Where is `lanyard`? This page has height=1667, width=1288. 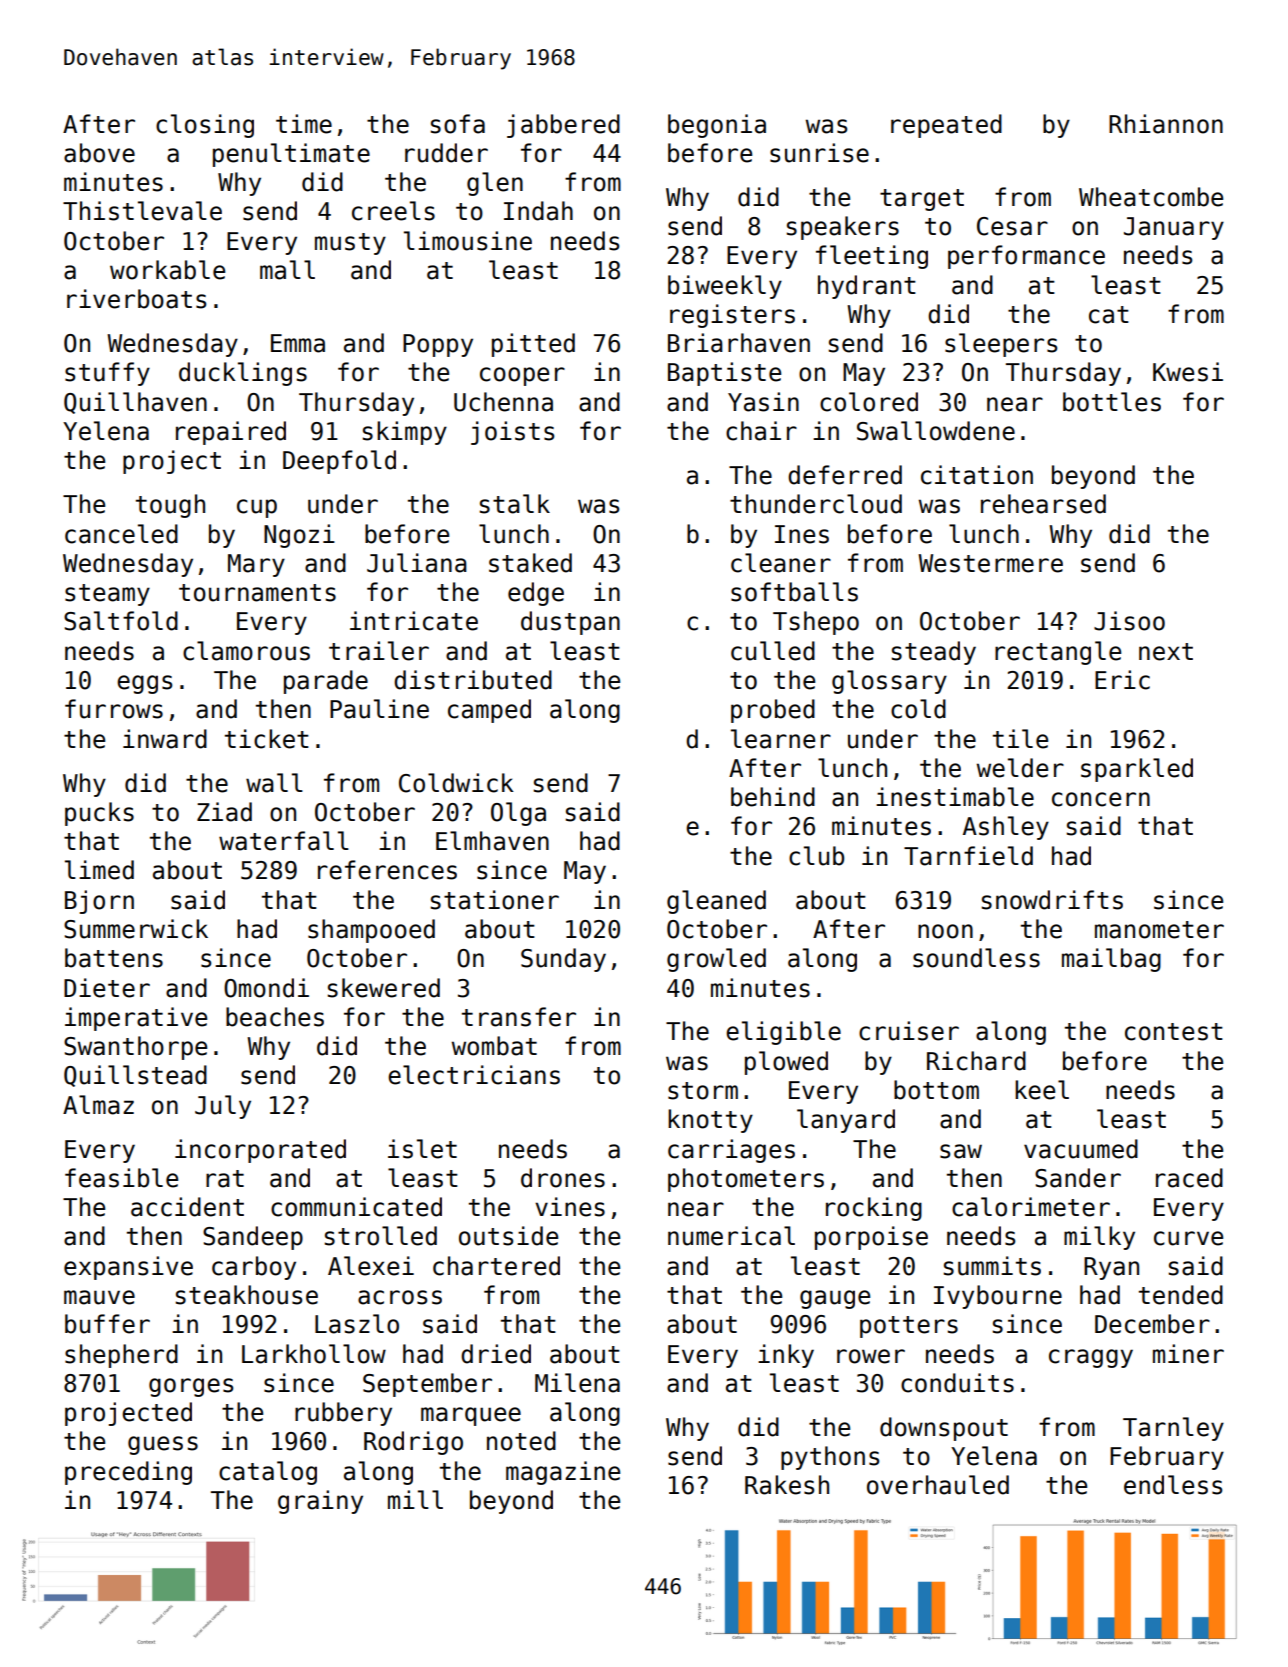
lanyard is located at coordinates (846, 1121).
